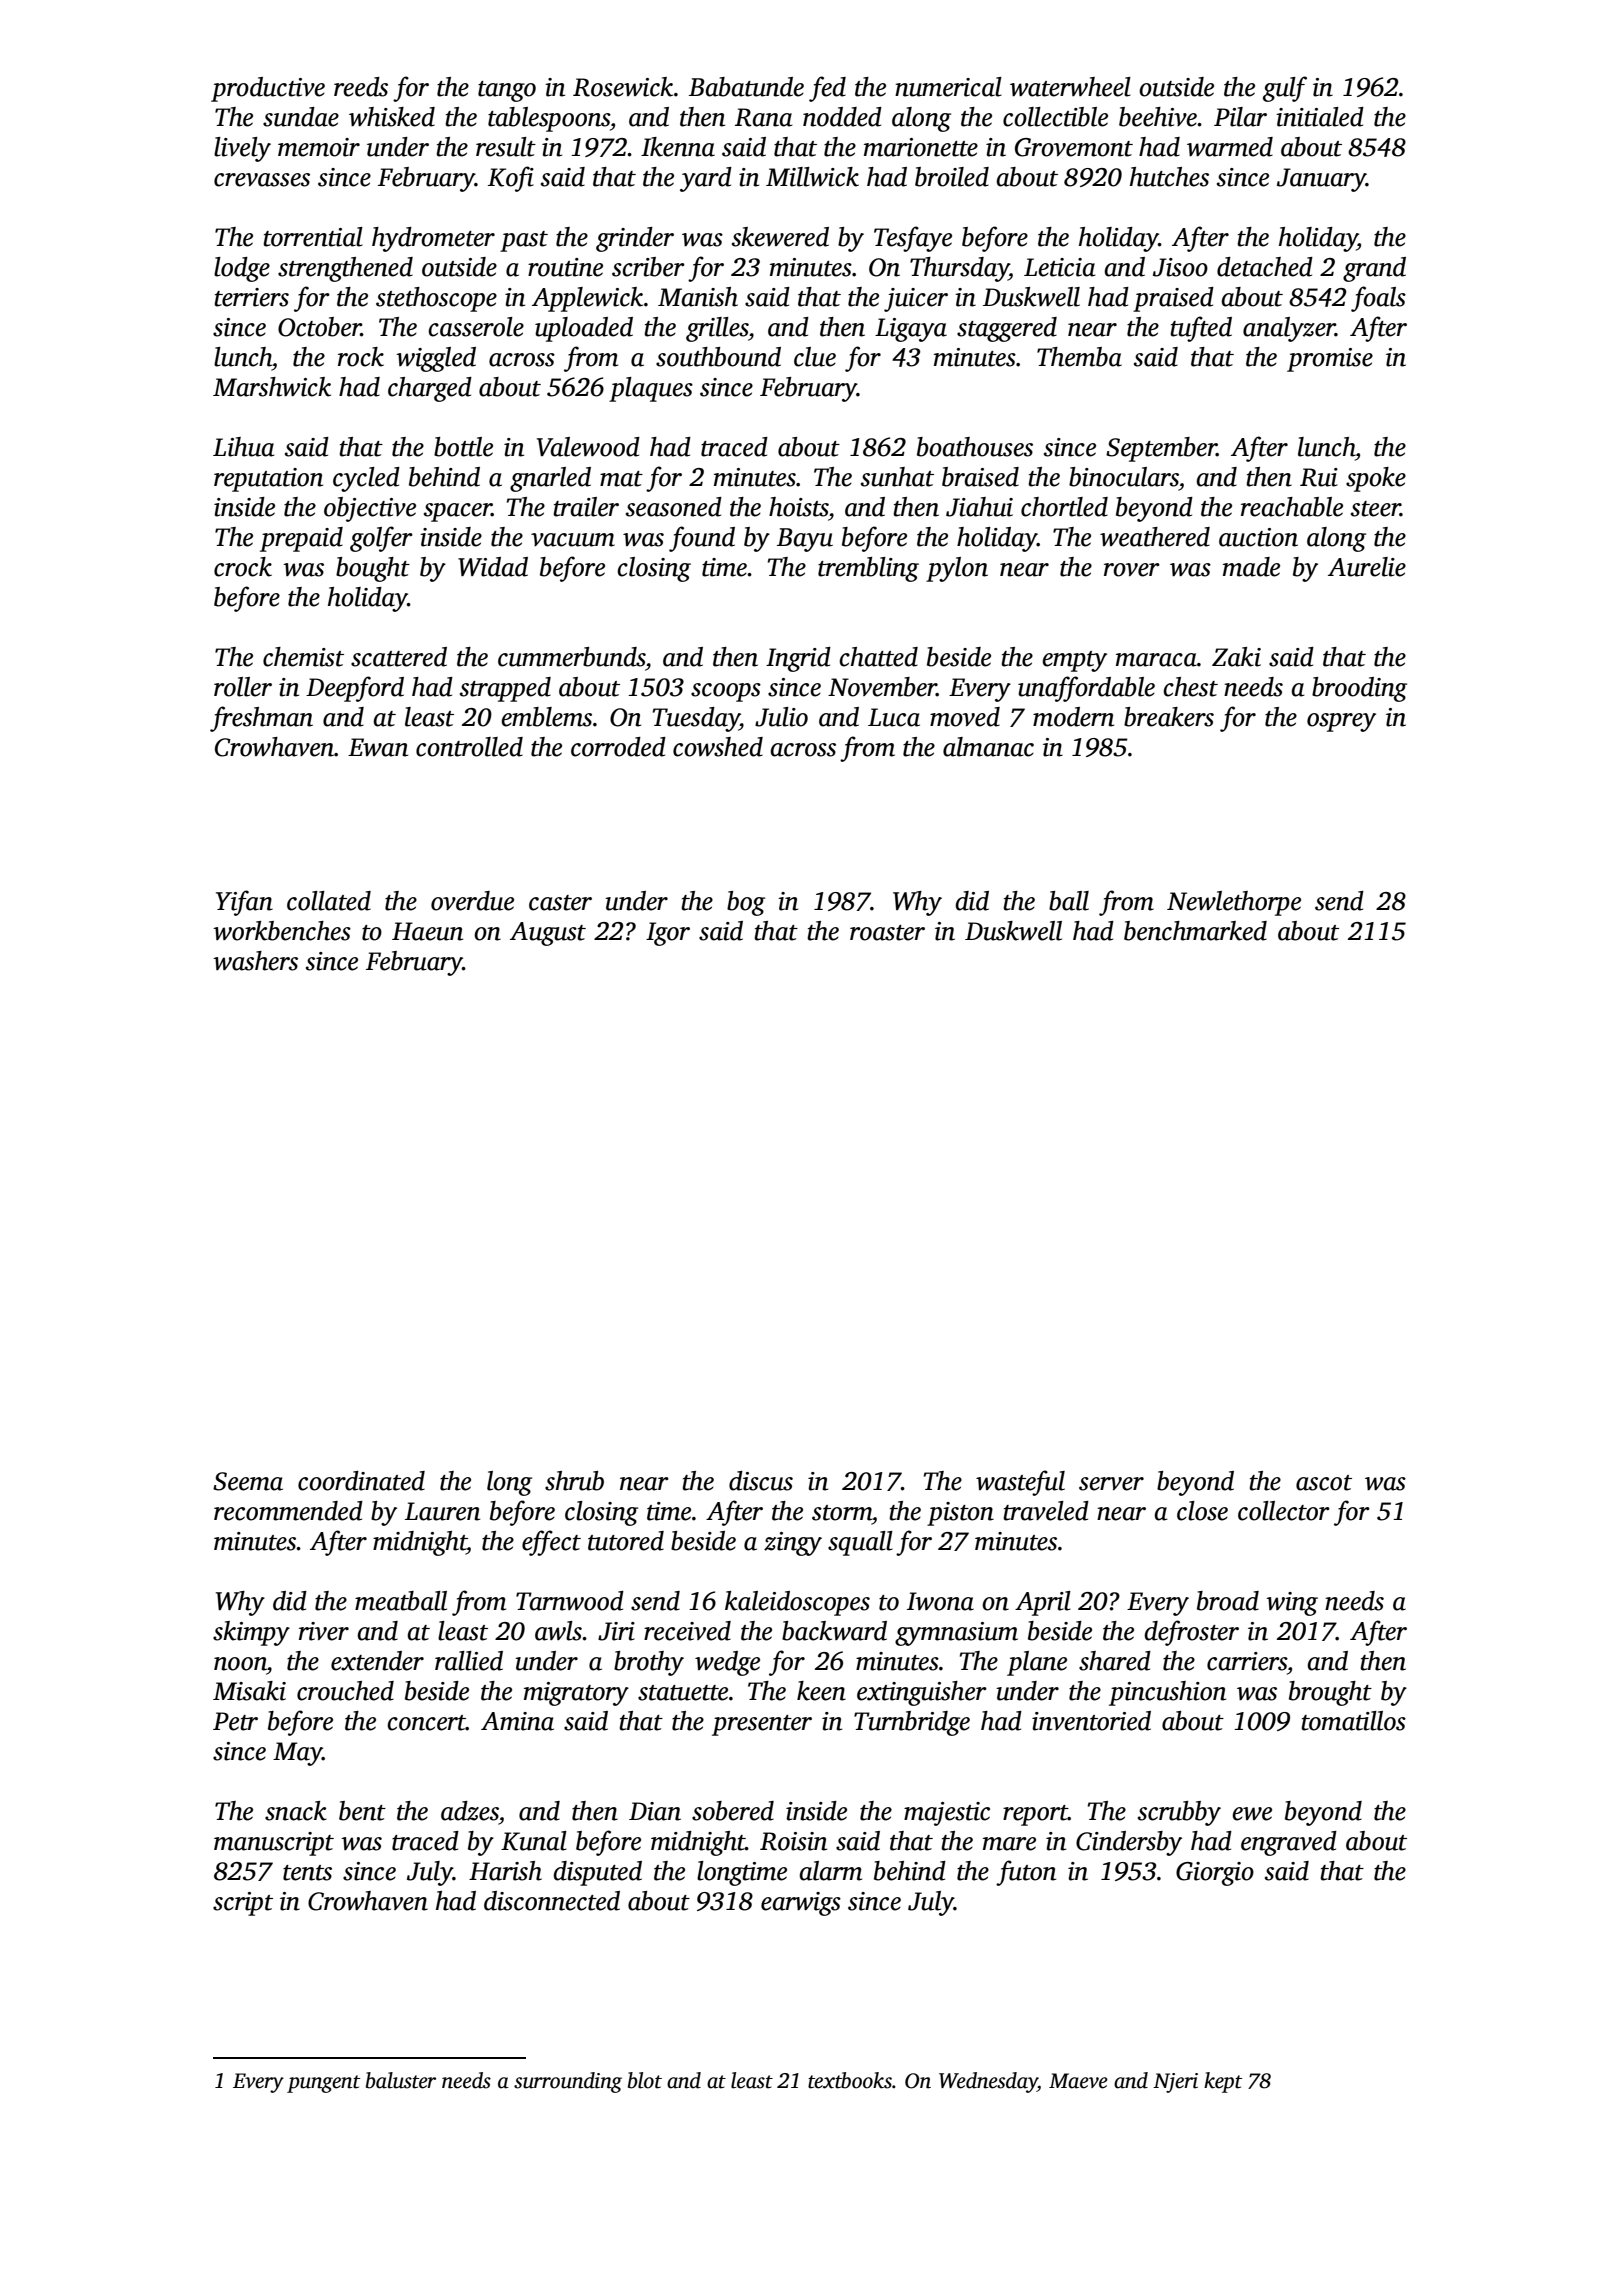 The image size is (1620, 2292). Describe the element at coordinates (815, 357) in the page. I see `clue` at that location.
